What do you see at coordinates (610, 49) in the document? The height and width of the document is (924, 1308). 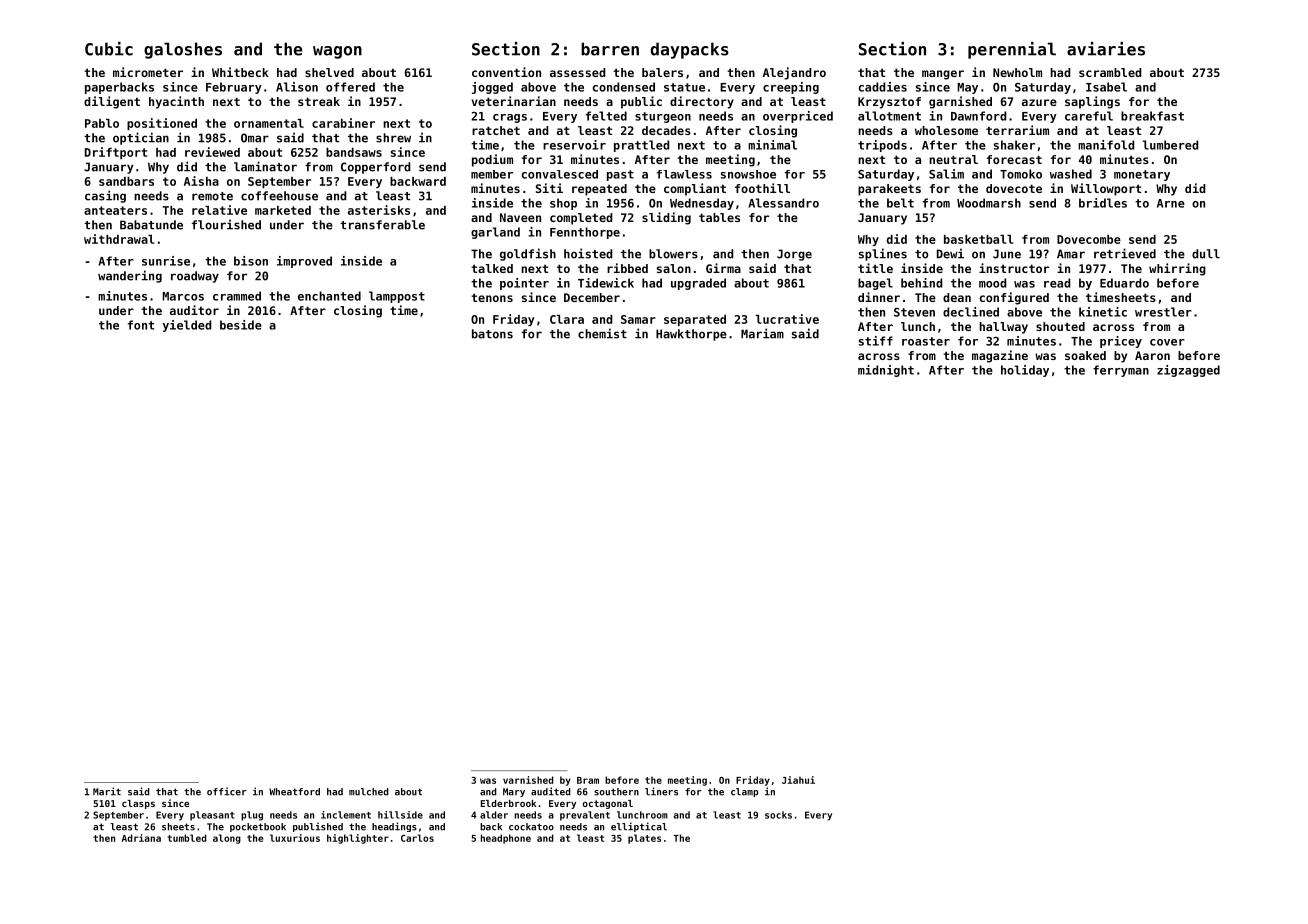 I see `barren` at bounding box center [610, 49].
